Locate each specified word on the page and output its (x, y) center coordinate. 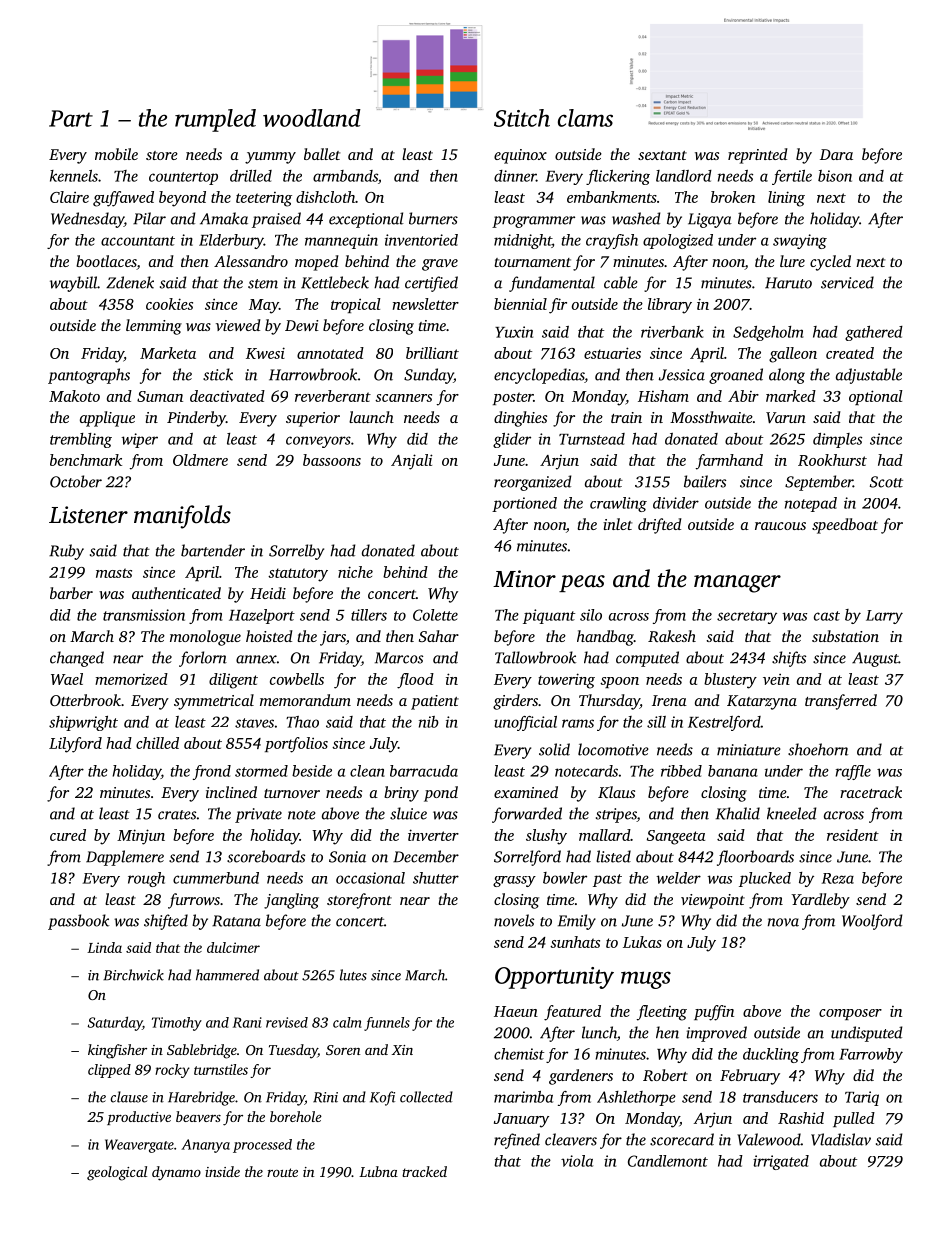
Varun (786, 418)
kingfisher (117, 1051)
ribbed (681, 771)
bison (835, 176)
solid (554, 749)
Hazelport (262, 616)
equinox (520, 156)
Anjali (412, 462)
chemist (519, 1054)
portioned (524, 504)
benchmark (86, 460)
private (258, 815)
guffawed (123, 199)
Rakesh (672, 636)
